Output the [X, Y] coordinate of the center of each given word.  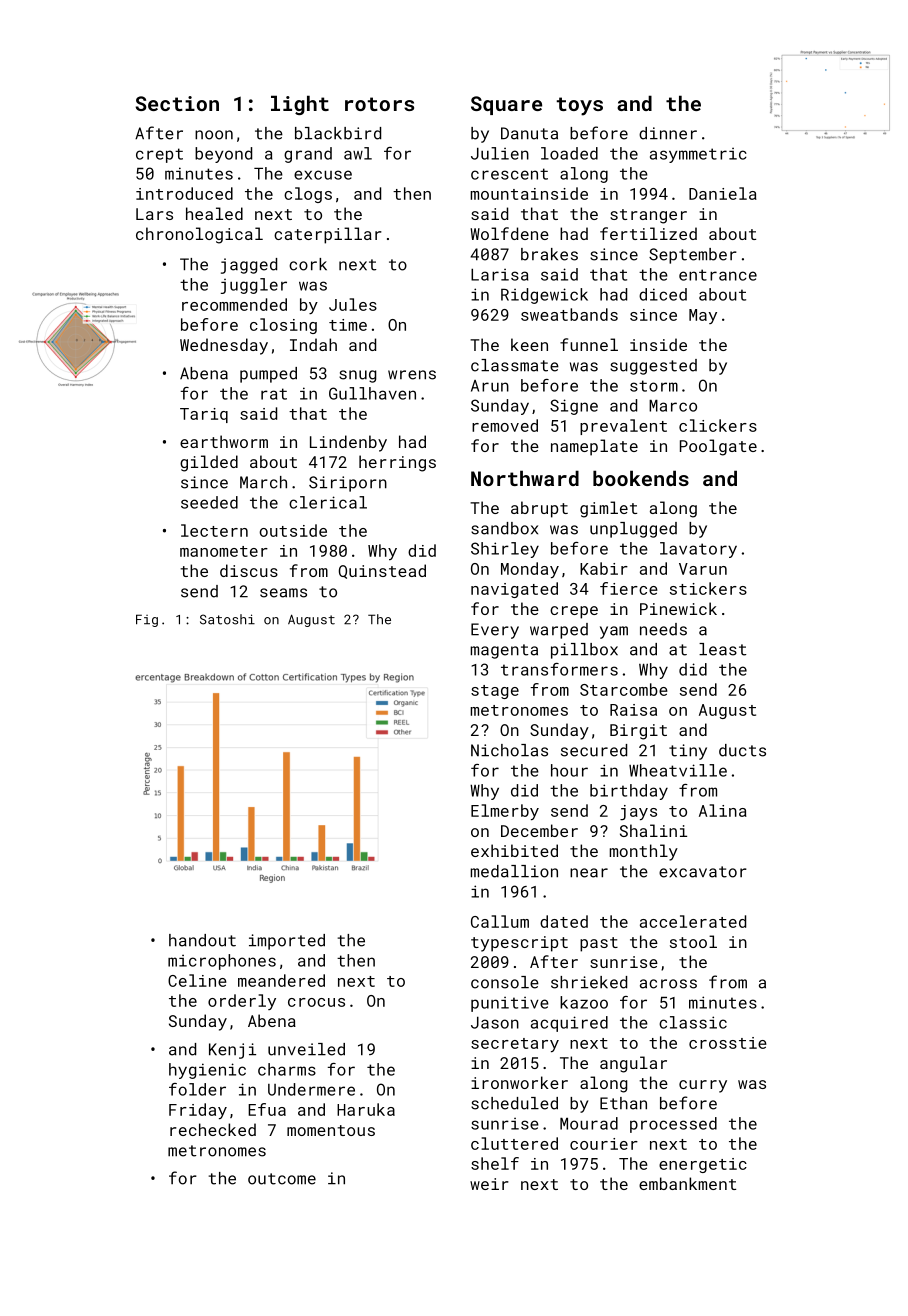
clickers [718, 425]
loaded [569, 153]
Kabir [604, 568]
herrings [397, 463]
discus [249, 570]
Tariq [204, 415]
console [505, 982]
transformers [559, 669]
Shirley [505, 550]
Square [506, 105]
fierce [629, 588]
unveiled [306, 1049]
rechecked [213, 1129]
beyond [223, 155]
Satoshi [227, 619]
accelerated [693, 921]
